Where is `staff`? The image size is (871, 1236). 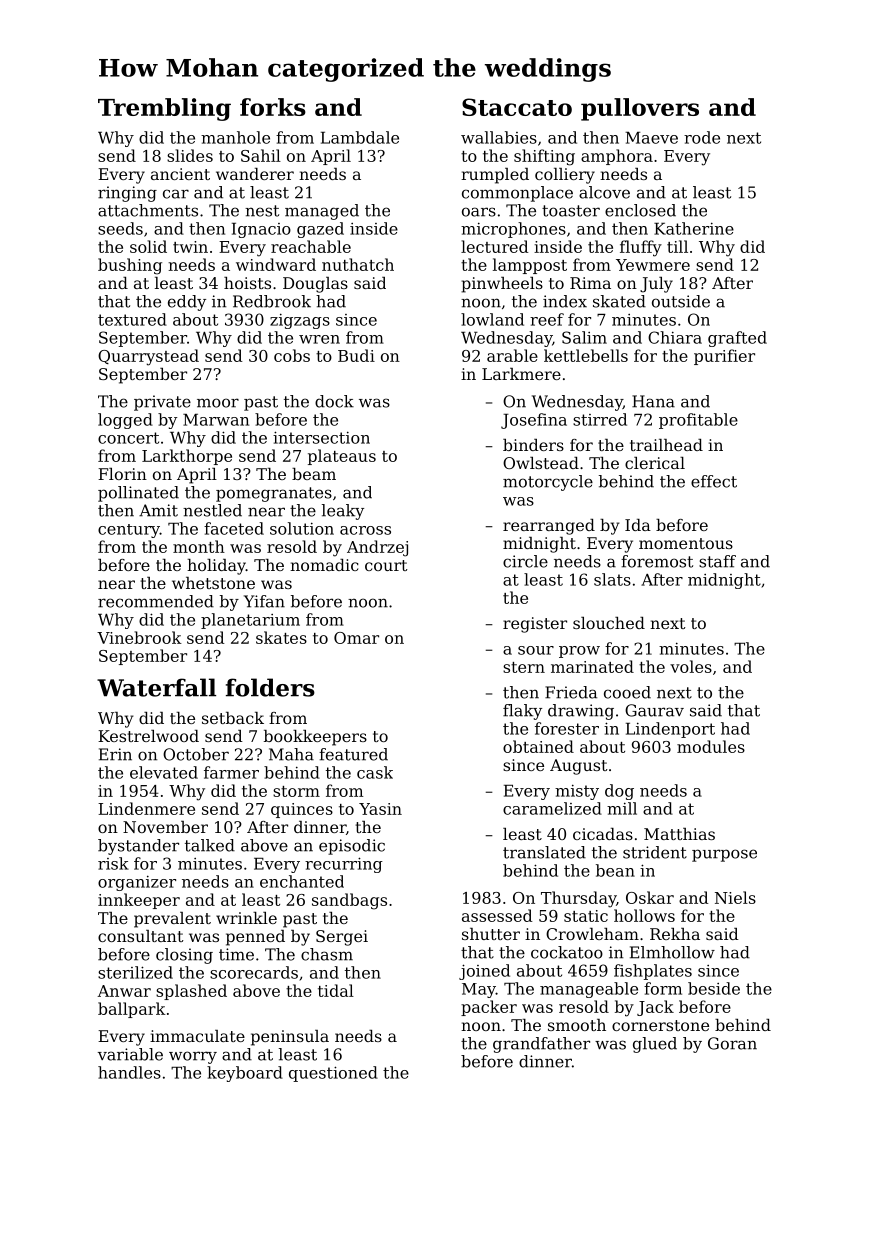 staff is located at coordinates (717, 561).
